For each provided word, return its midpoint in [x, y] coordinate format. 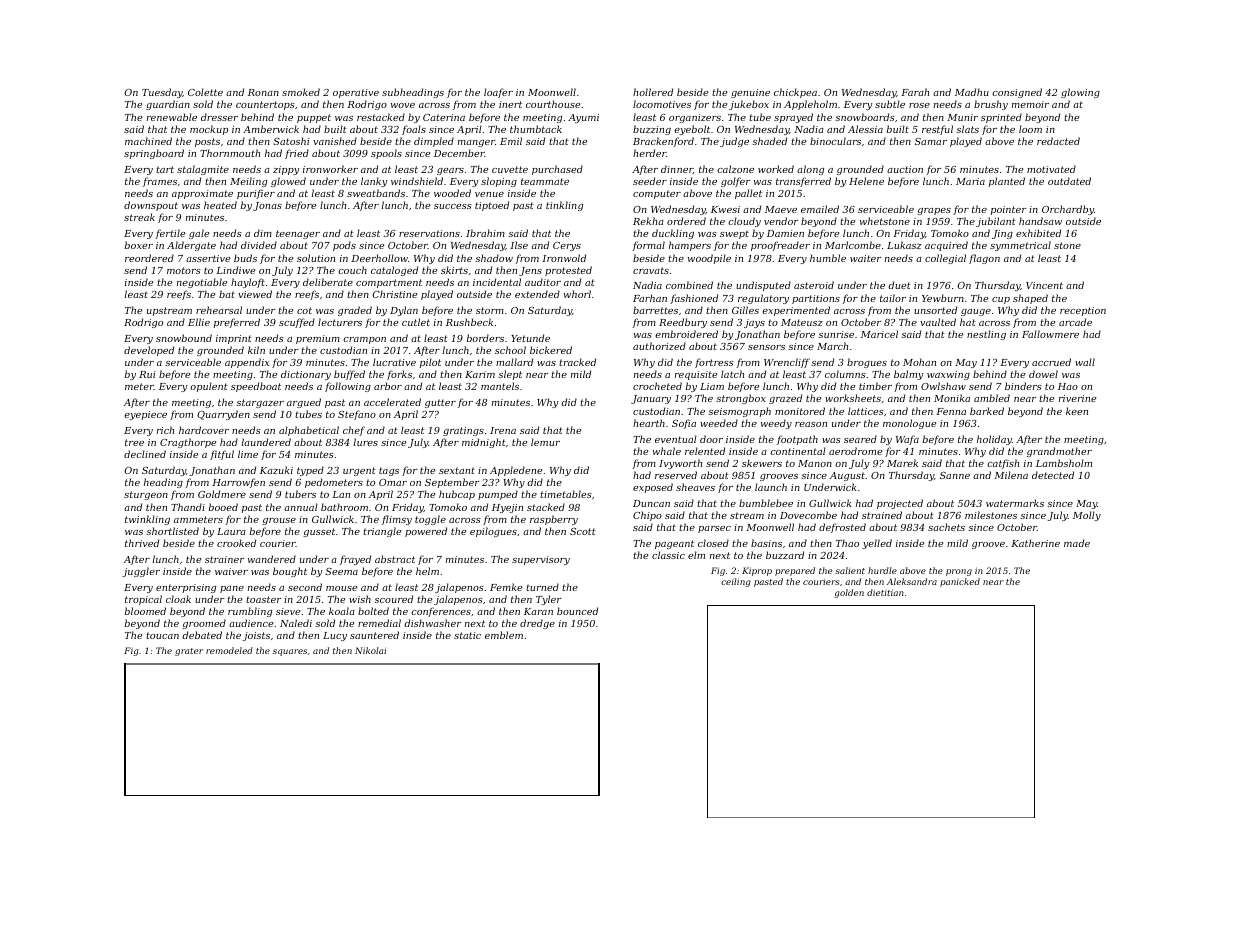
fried [297, 154]
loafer [498, 93]
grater [189, 652]
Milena [1011, 475]
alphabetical [309, 431]
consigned [1017, 93]
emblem [504, 635]
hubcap [457, 495]
